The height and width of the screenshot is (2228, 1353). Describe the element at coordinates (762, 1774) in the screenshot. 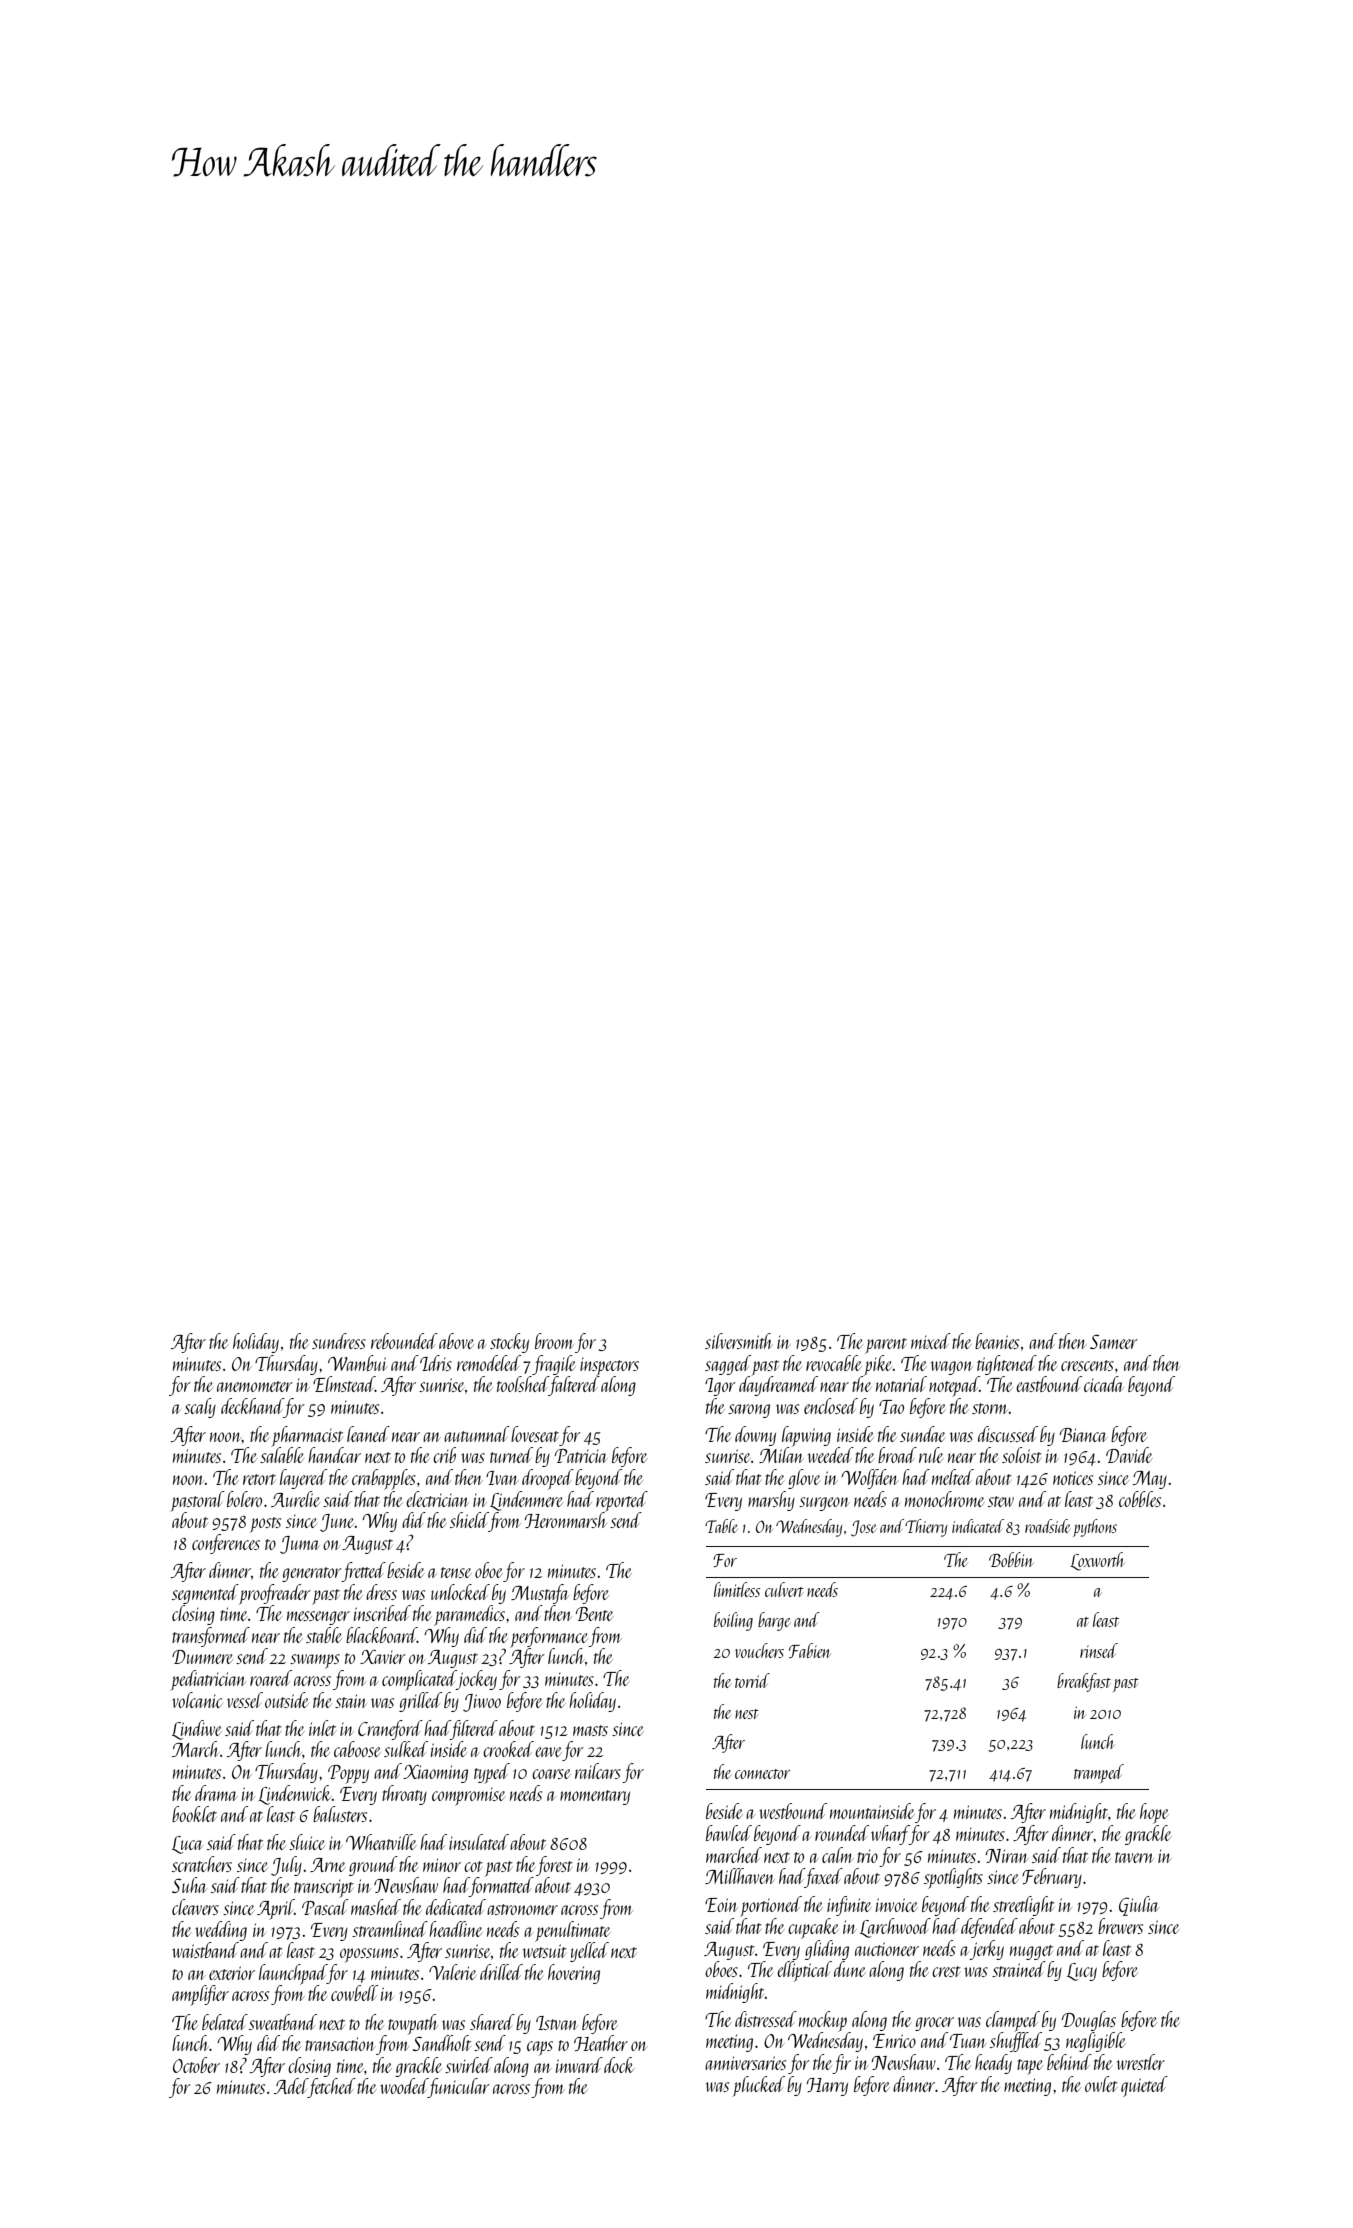

I see `connector` at that location.
